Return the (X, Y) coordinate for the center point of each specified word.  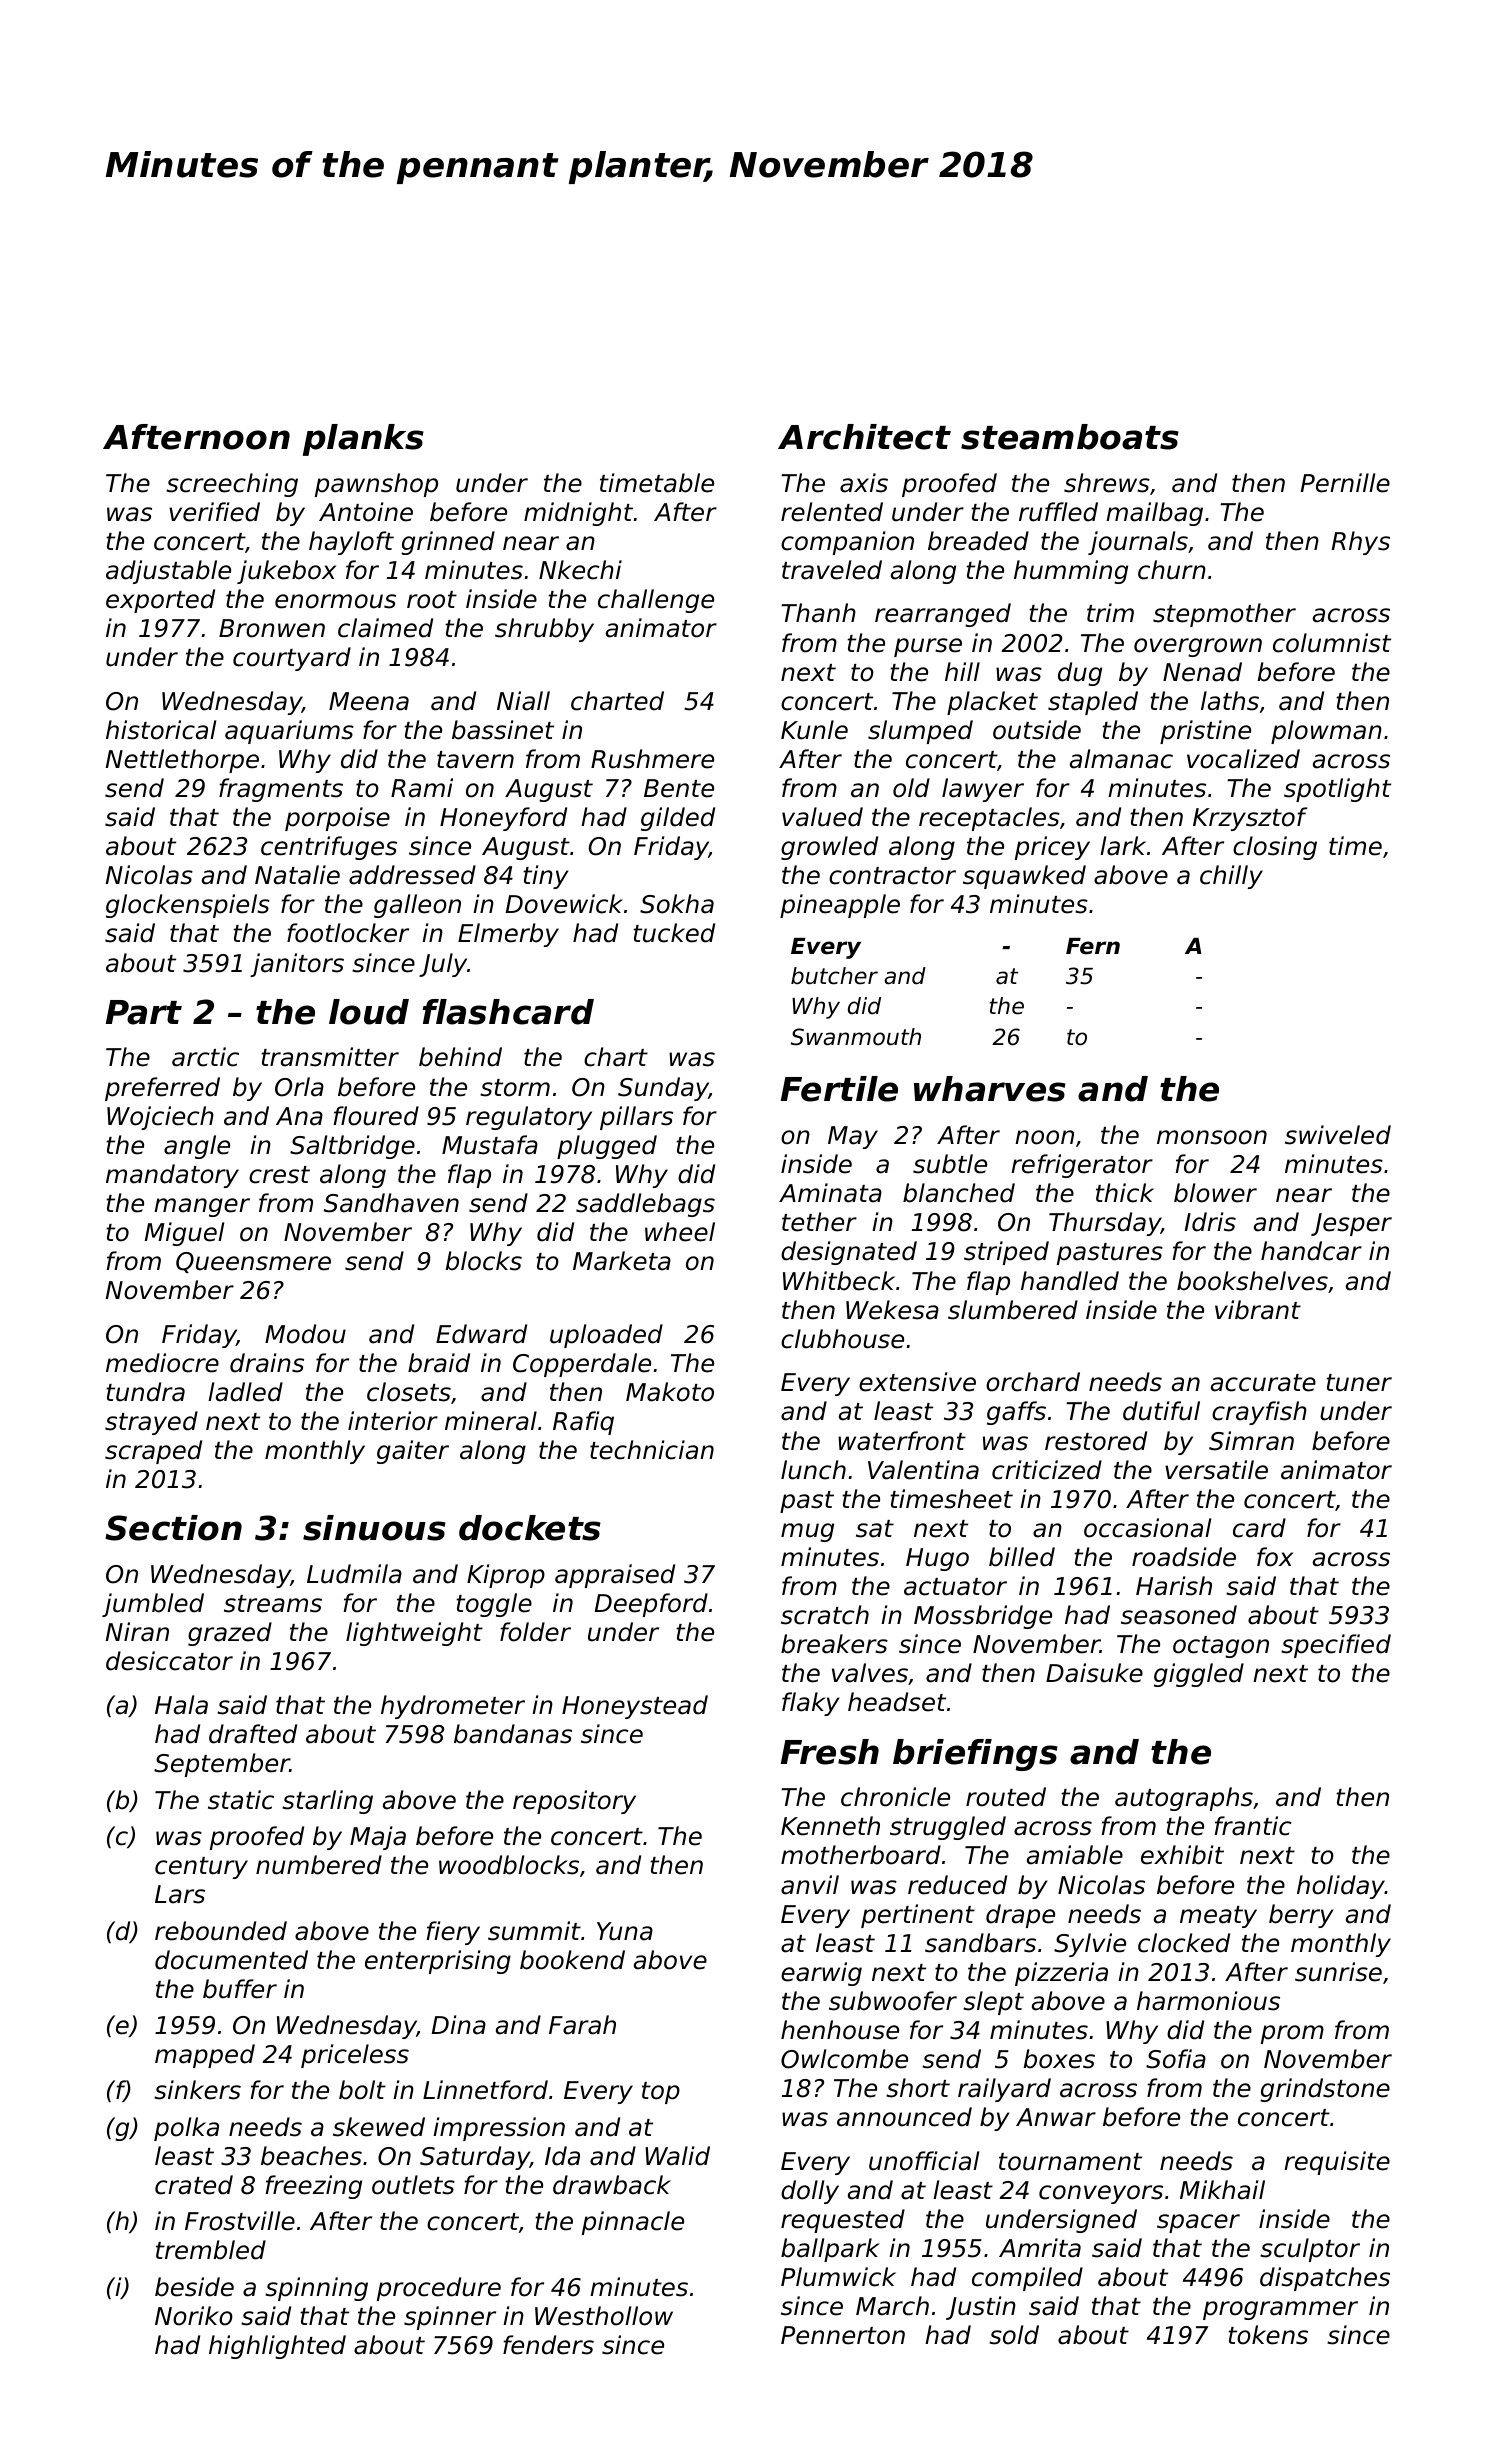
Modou (305, 1334)
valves (870, 1673)
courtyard (292, 659)
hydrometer (453, 1707)
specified (1336, 1646)
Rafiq (583, 1423)
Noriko (194, 2316)
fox (1275, 1557)
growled (829, 848)
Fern (1093, 946)
